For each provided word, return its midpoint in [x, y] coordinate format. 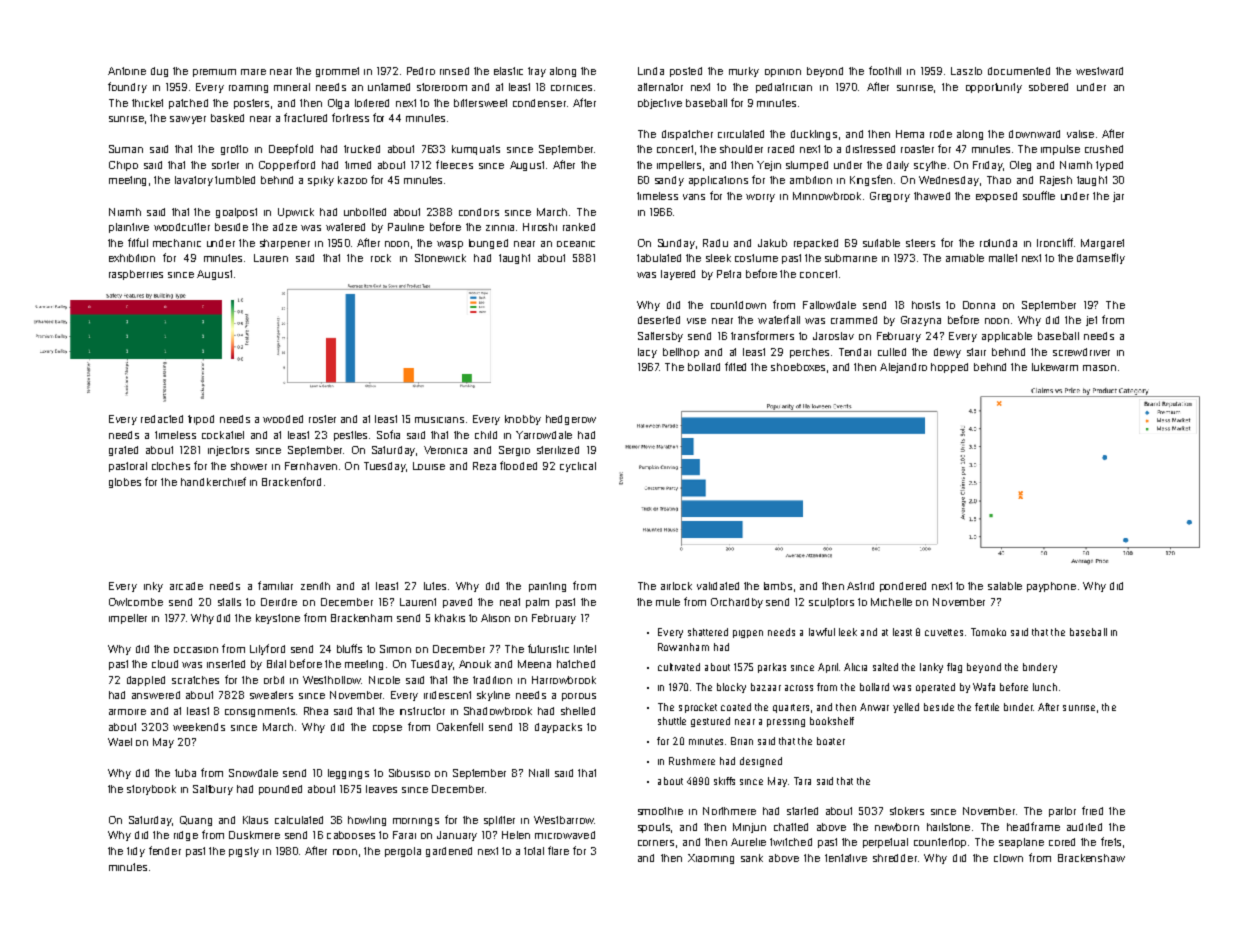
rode [941, 134]
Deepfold [291, 149]
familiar [275, 585]
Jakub [772, 243]
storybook [151, 790]
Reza [484, 466]
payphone [1051, 587]
